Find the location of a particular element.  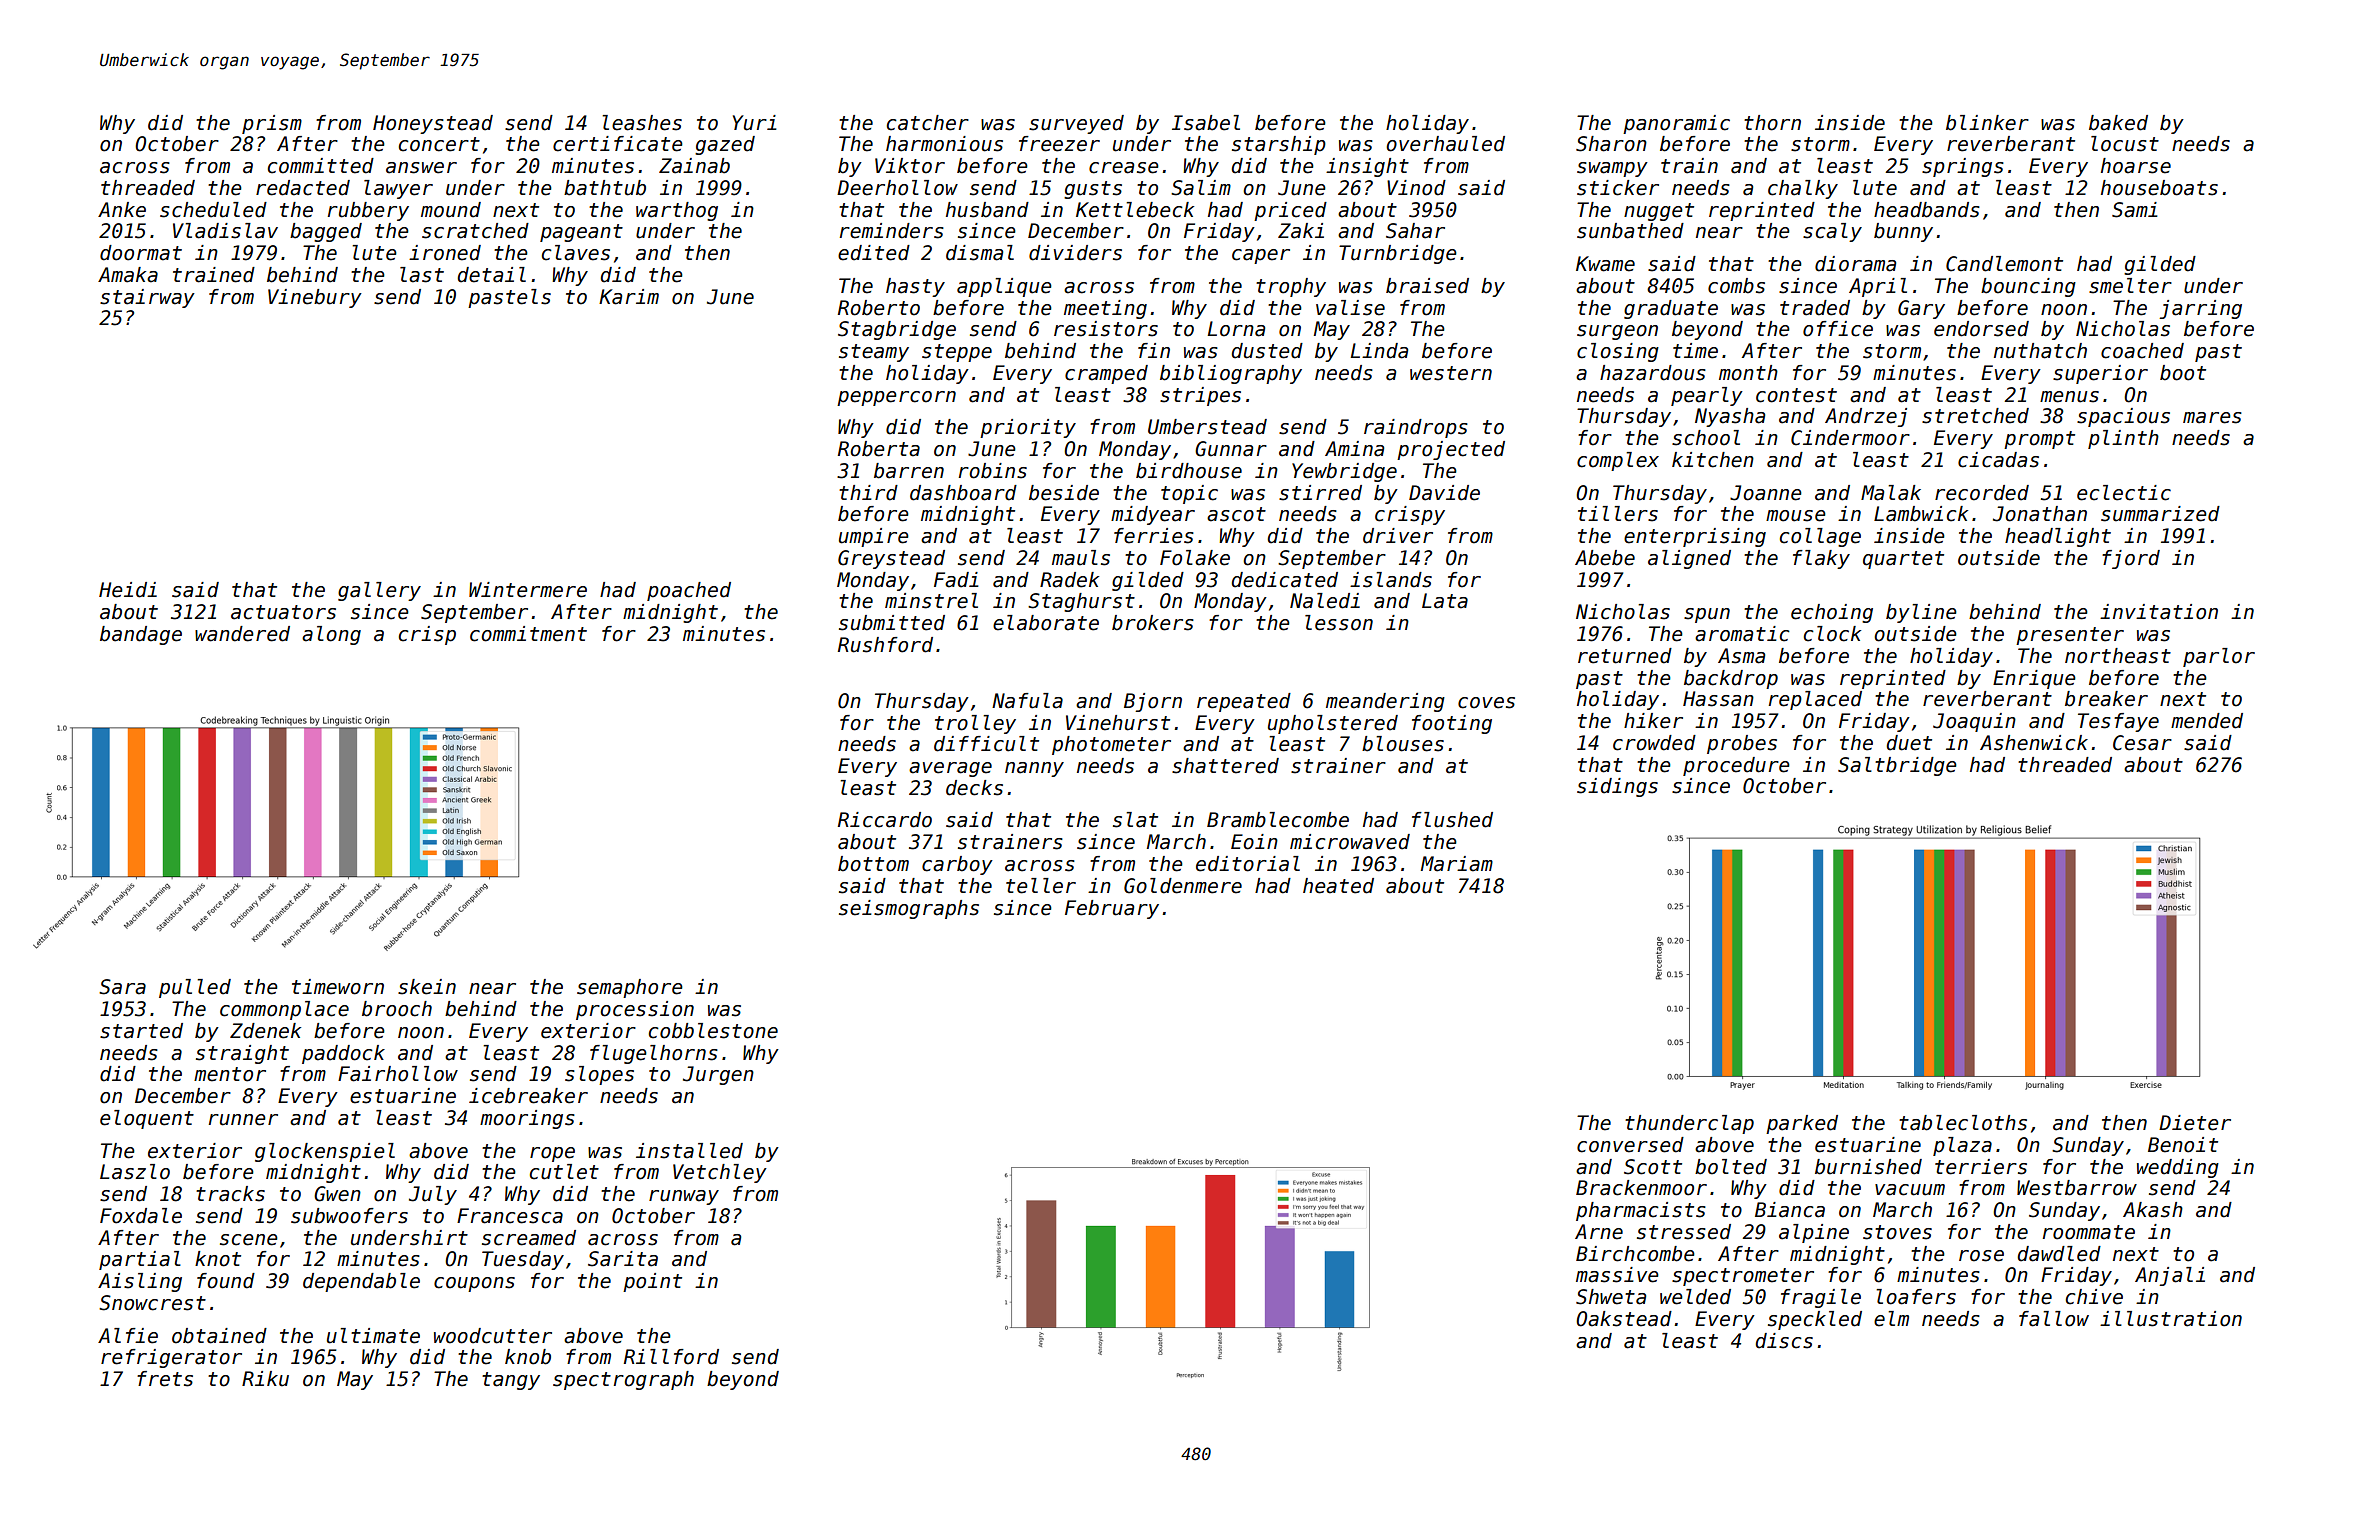

Isabel is located at coordinates (1206, 123).
